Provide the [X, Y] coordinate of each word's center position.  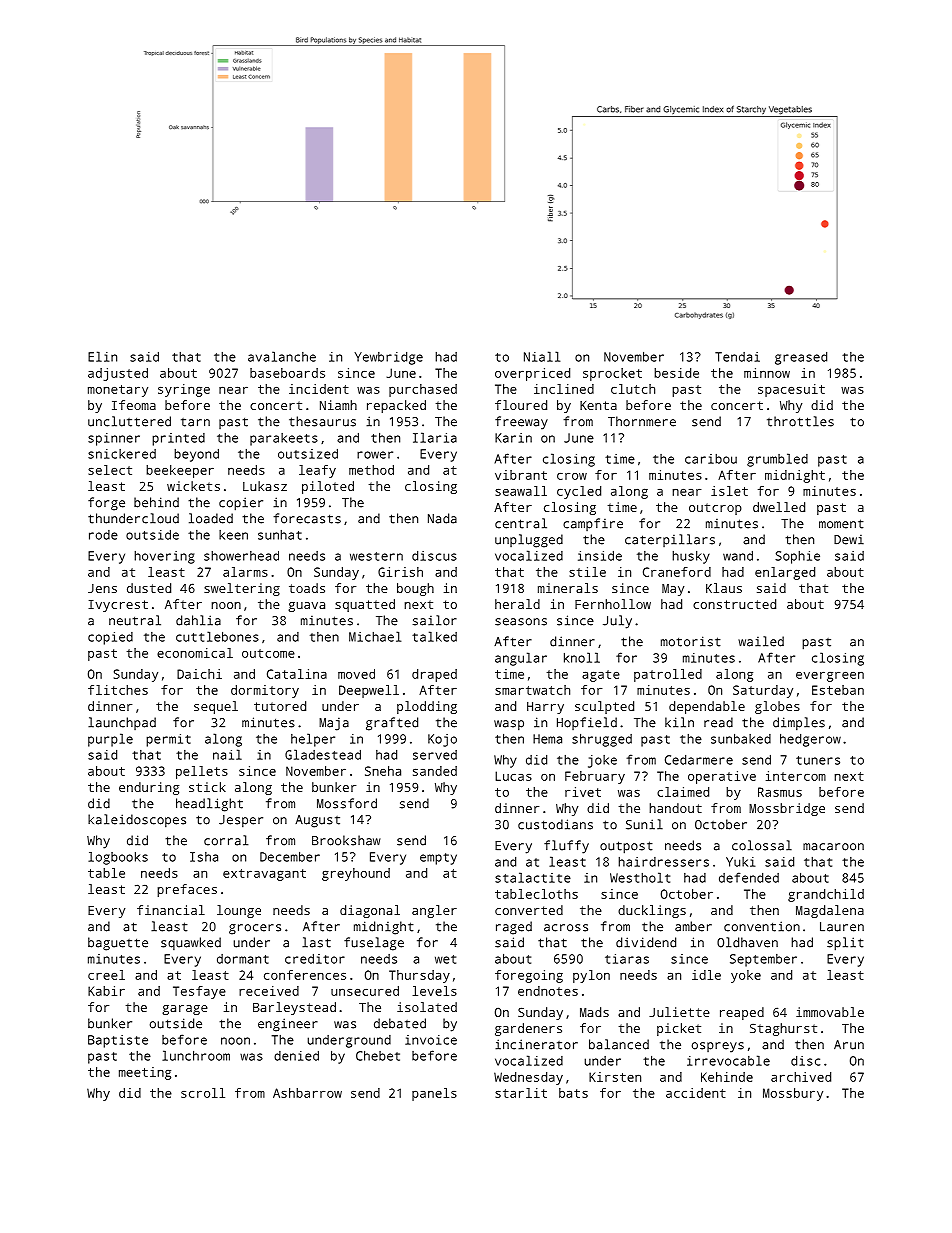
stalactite [533, 877]
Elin [102, 356]
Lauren [842, 927]
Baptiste [118, 1041]
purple [110, 740]
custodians [555, 824]
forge [106, 504]
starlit [521, 1093]
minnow [767, 373]
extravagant [264, 875]
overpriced [532, 374]
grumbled [777, 460]
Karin [513, 438]
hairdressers [663, 862]
